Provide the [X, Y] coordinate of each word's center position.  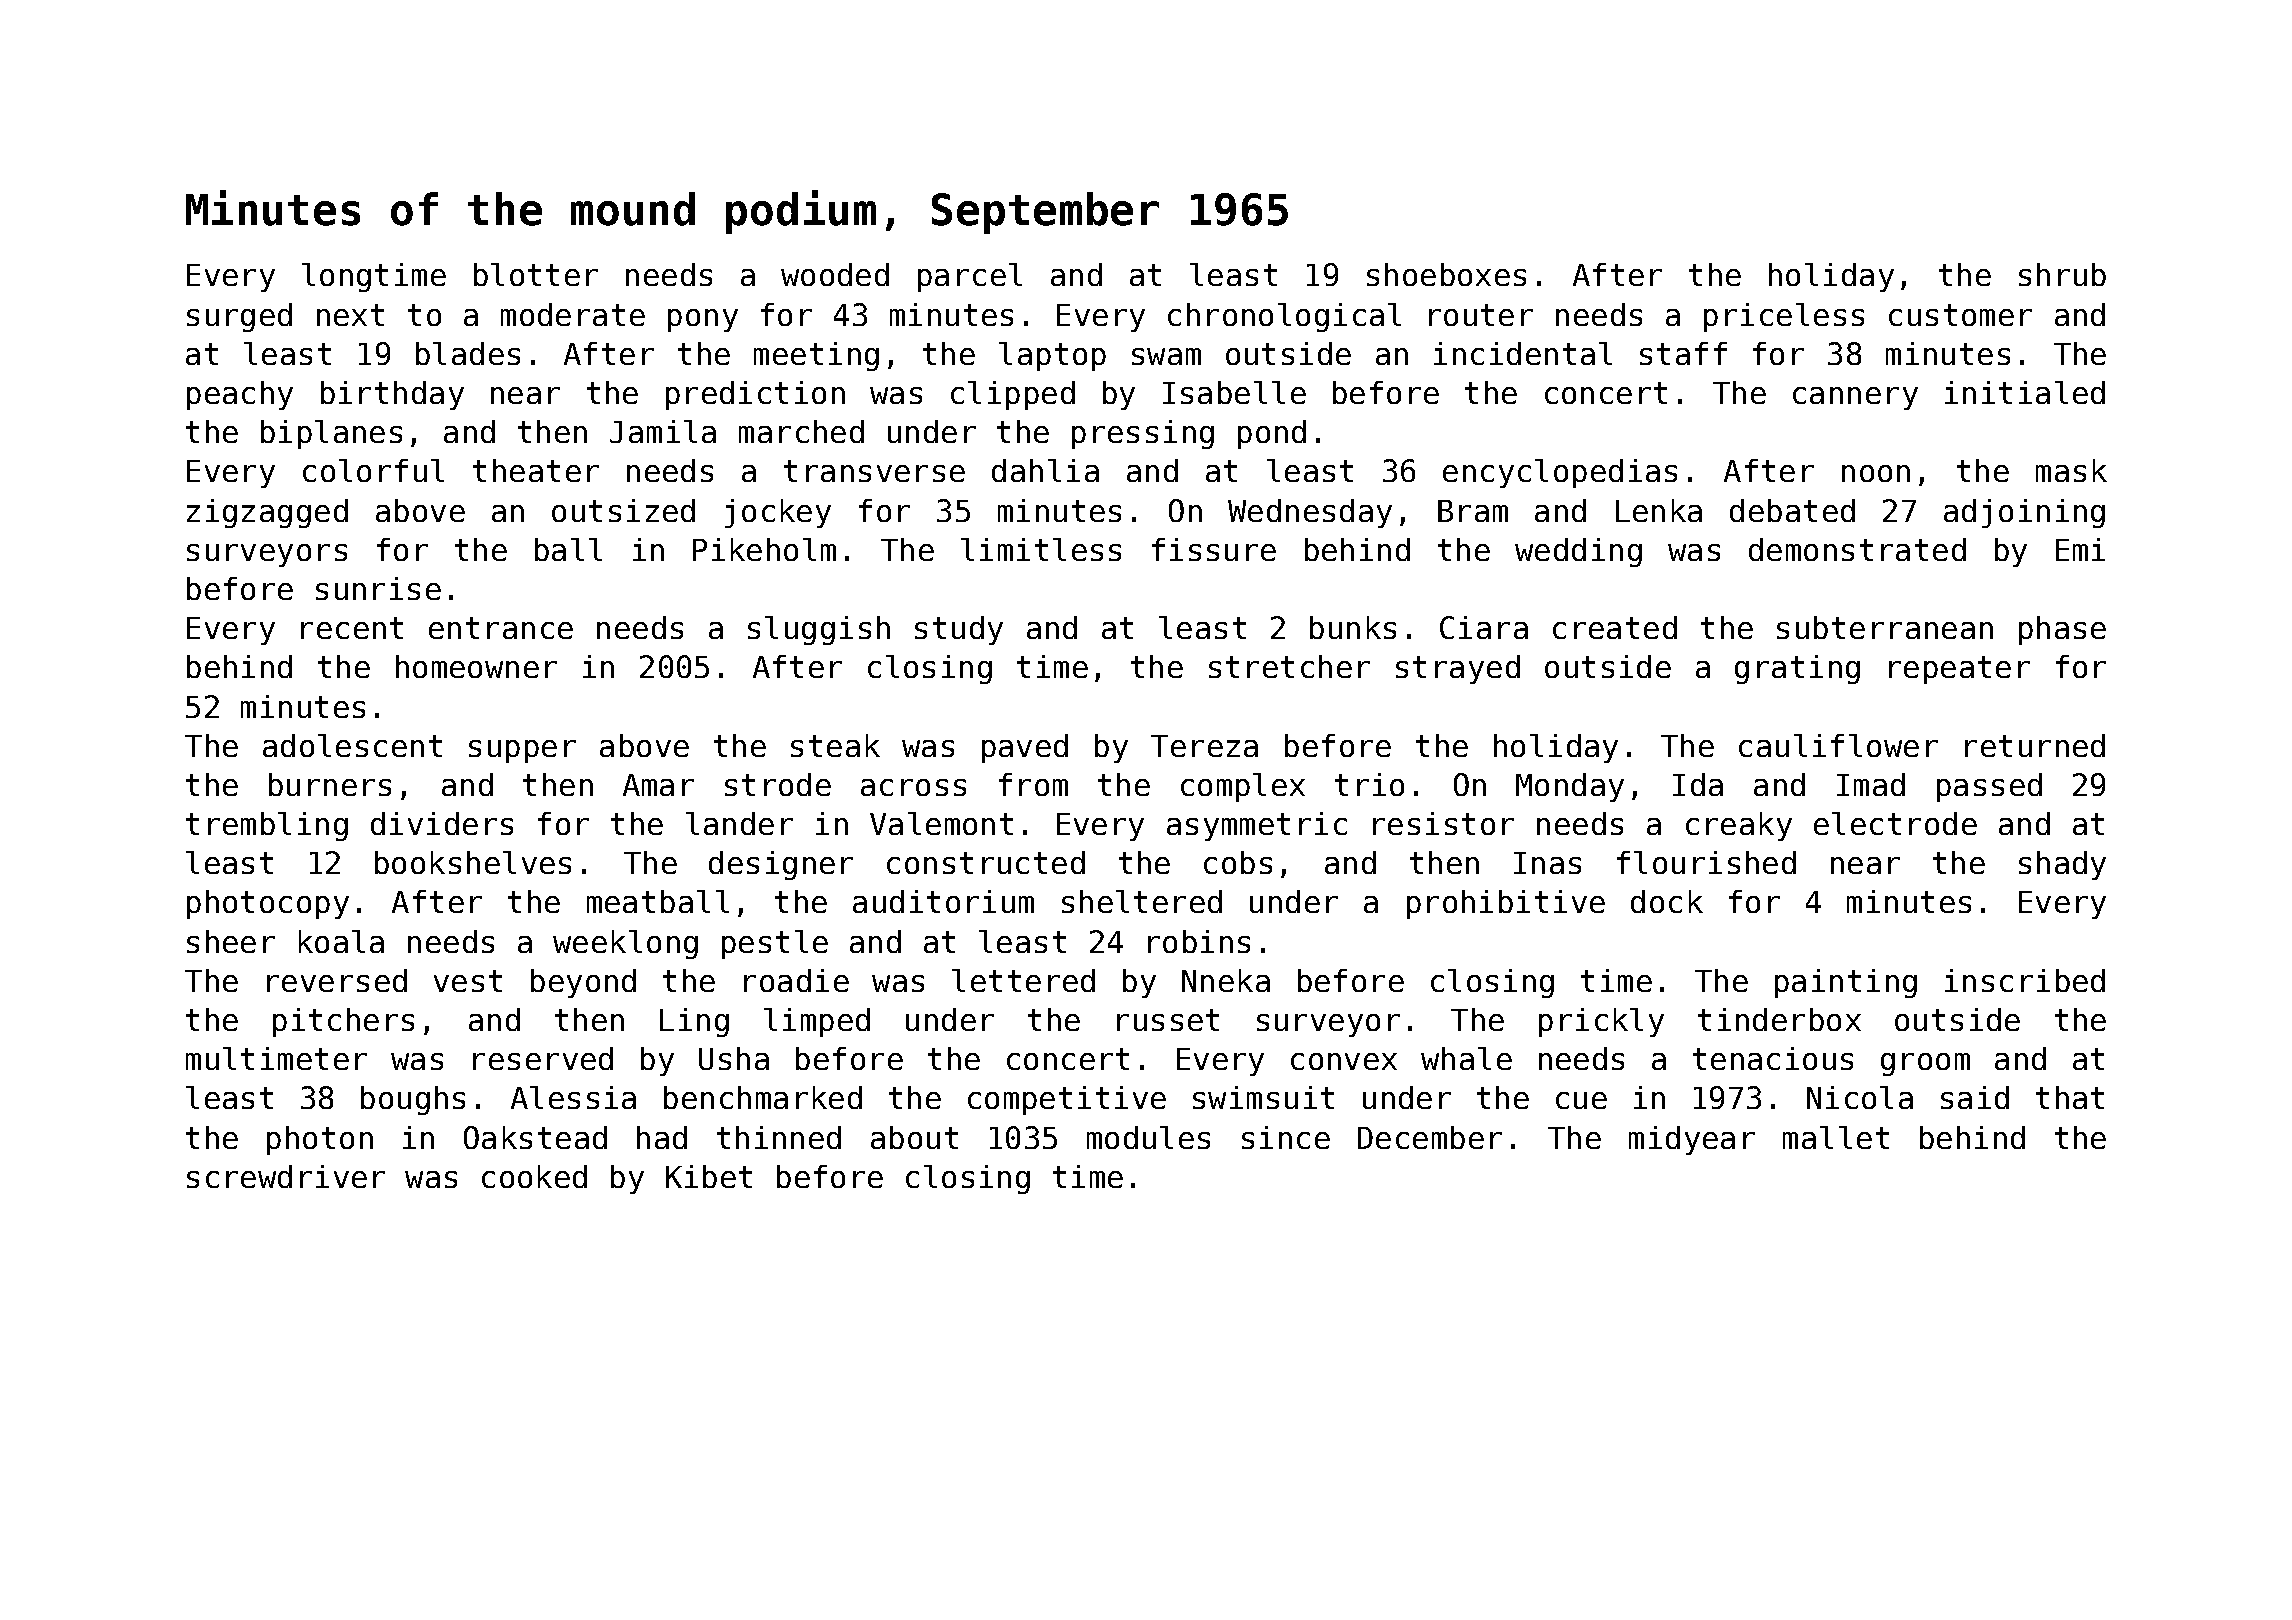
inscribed [2025, 980]
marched [801, 431]
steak [835, 745]
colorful [373, 470]
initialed [2025, 392]
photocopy [268, 904]
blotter [536, 274]
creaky [1739, 826]
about [914, 1137]
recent [352, 628]
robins [1199, 941]
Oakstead [535, 1137]
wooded [835, 274]
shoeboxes [1446, 274]
